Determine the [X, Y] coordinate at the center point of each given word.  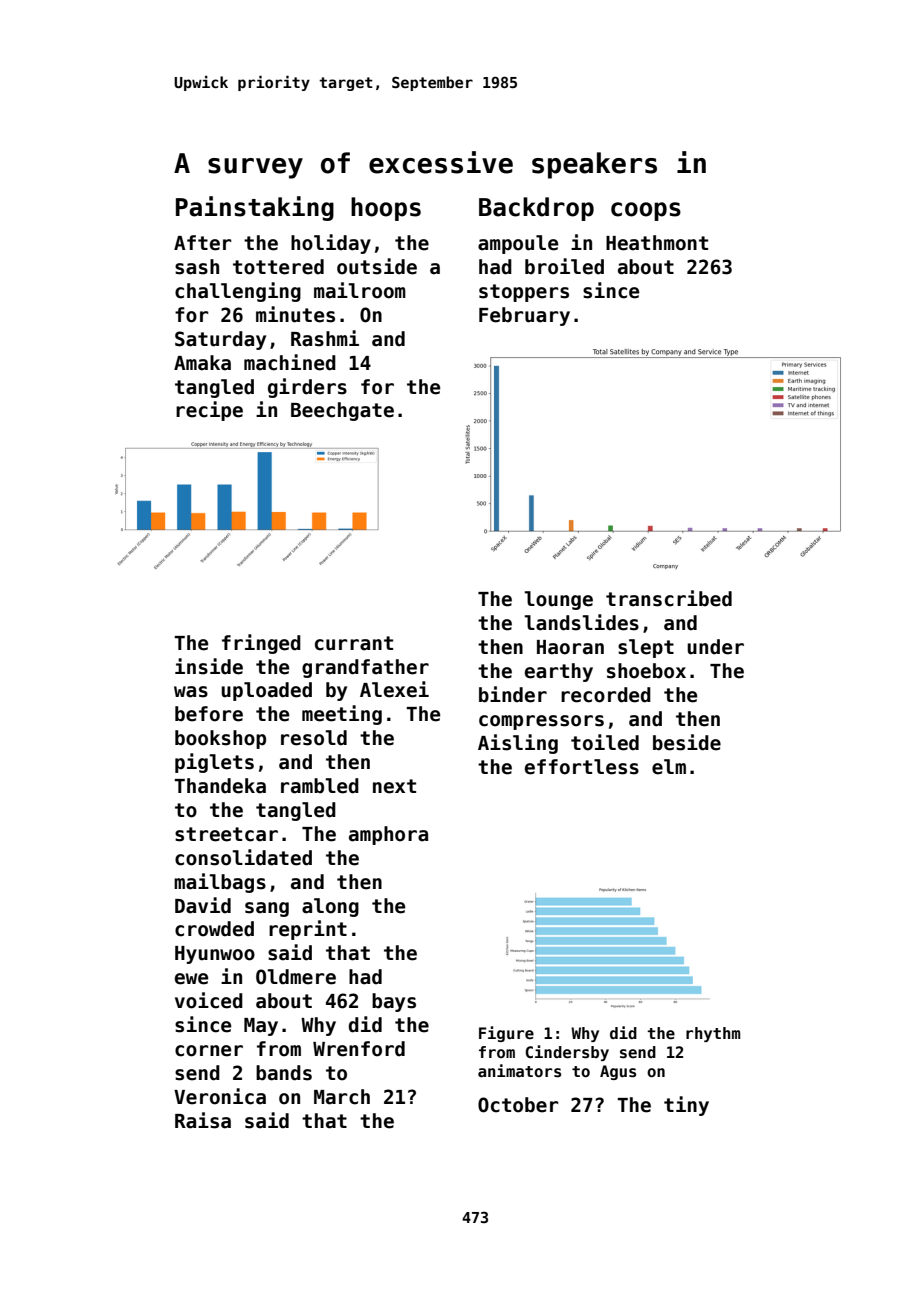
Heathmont [657, 243]
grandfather [365, 668]
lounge [558, 600]
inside [209, 666]
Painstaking [255, 208]
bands [284, 1073]
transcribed [669, 598]
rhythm [713, 1034]
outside [377, 266]
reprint [308, 930]
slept [646, 648]
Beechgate [342, 411]
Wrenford [359, 1049]
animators [519, 1071]
